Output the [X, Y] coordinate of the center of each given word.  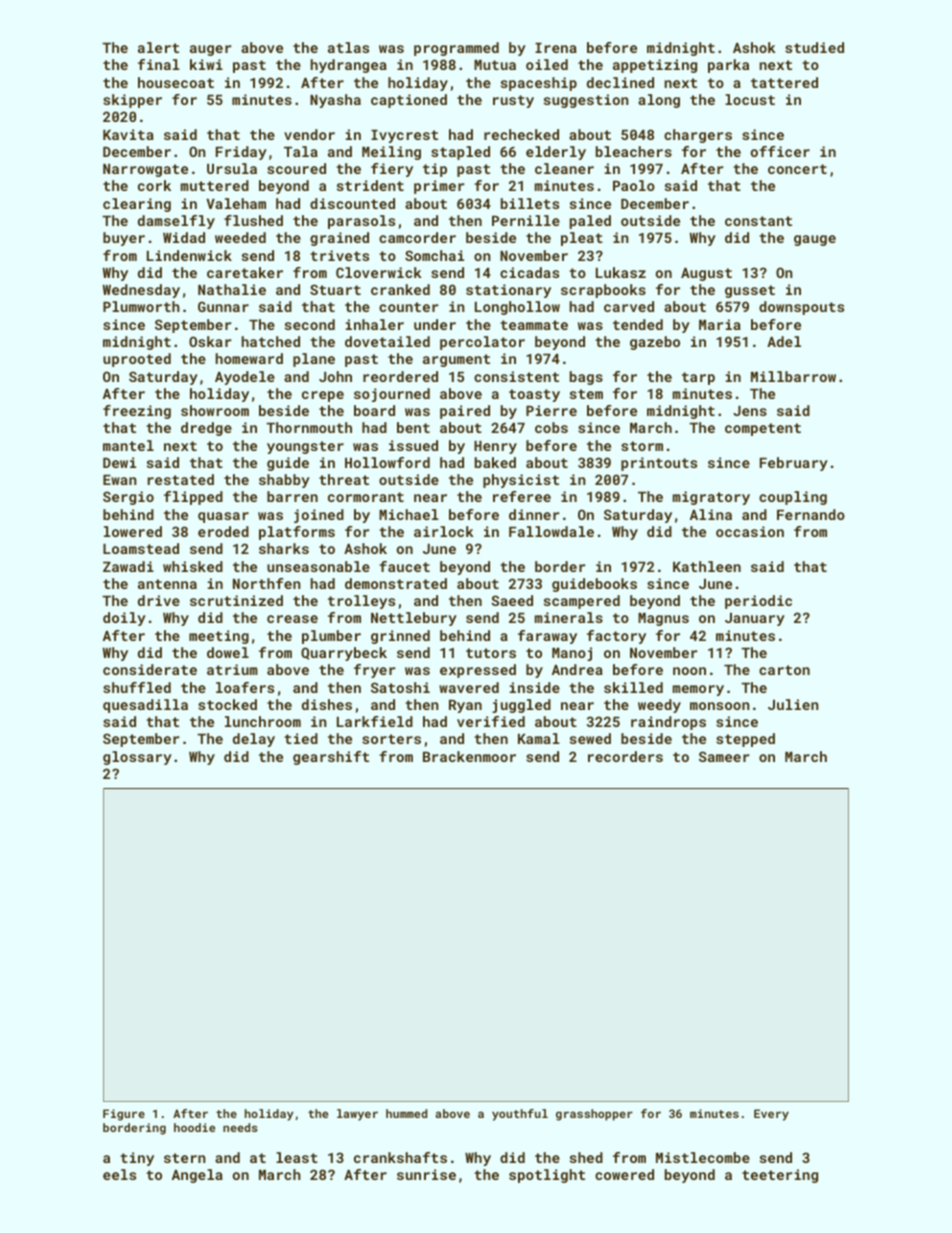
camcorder [417, 237]
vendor [309, 134]
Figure [124, 1115]
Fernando [811, 514]
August [706, 274]
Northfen [267, 583]
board [374, 410]
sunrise [426, 1174]
